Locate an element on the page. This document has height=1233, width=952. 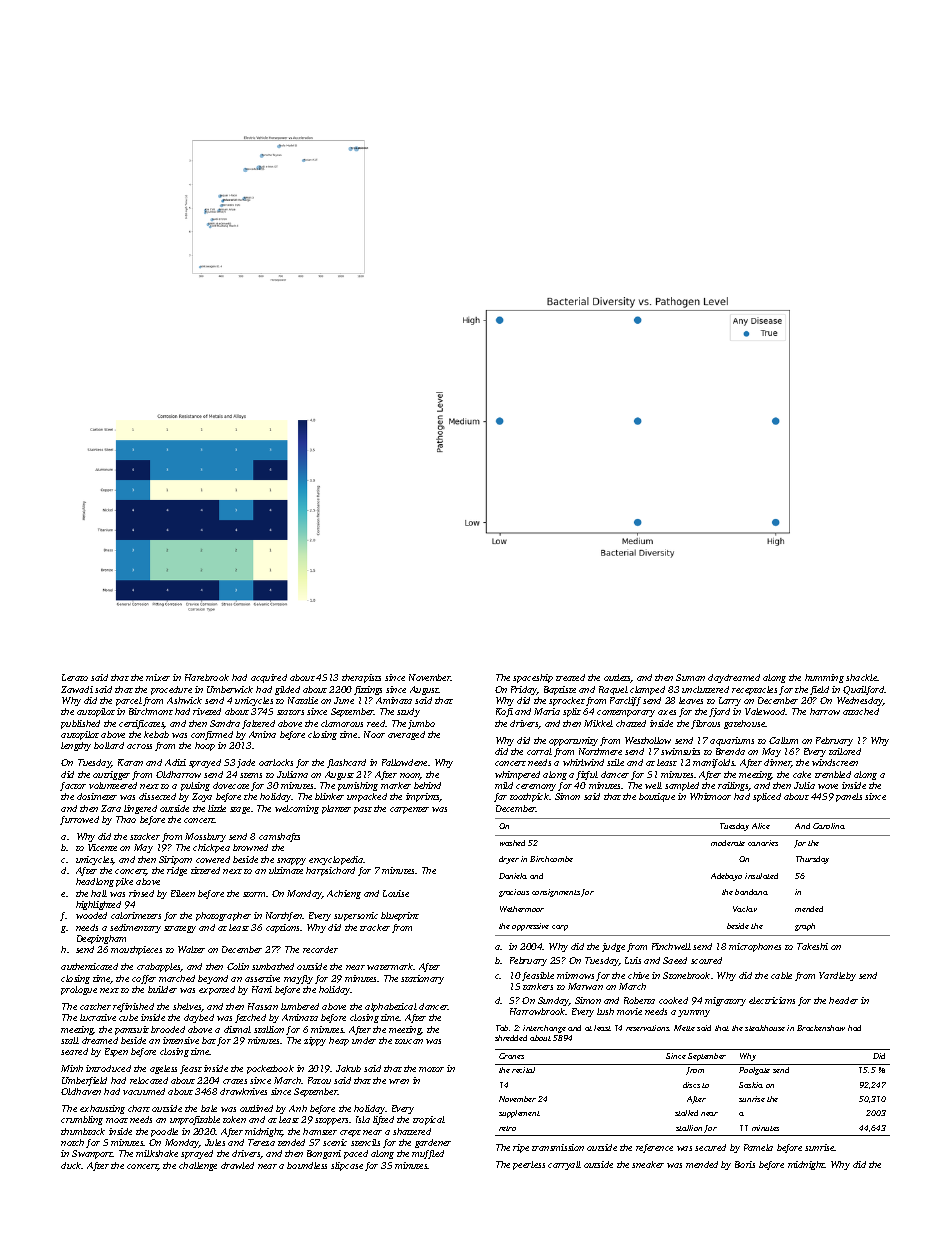
corral is located at coordinates (539, 751).
